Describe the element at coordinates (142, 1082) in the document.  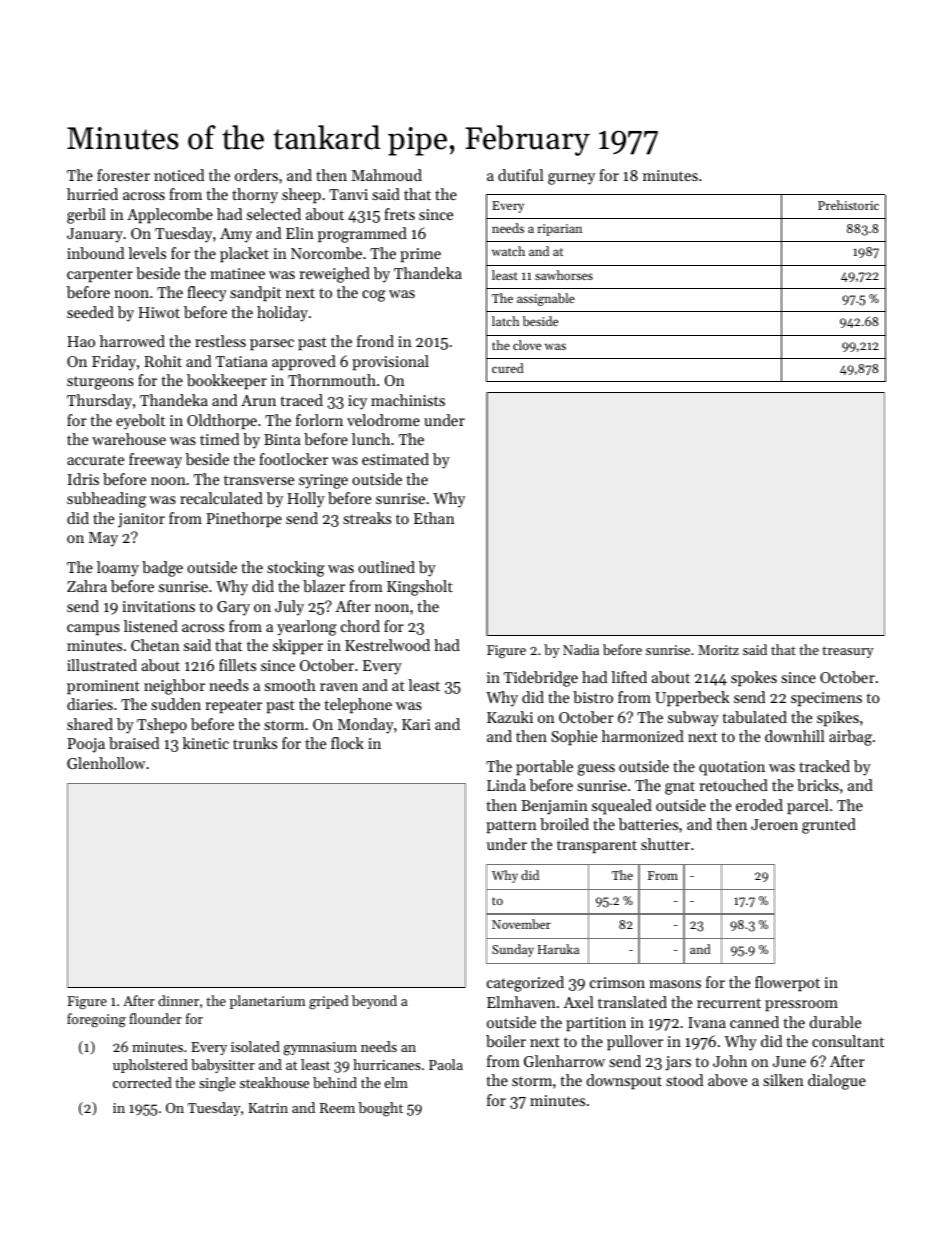
I see `corrected` at that location.
